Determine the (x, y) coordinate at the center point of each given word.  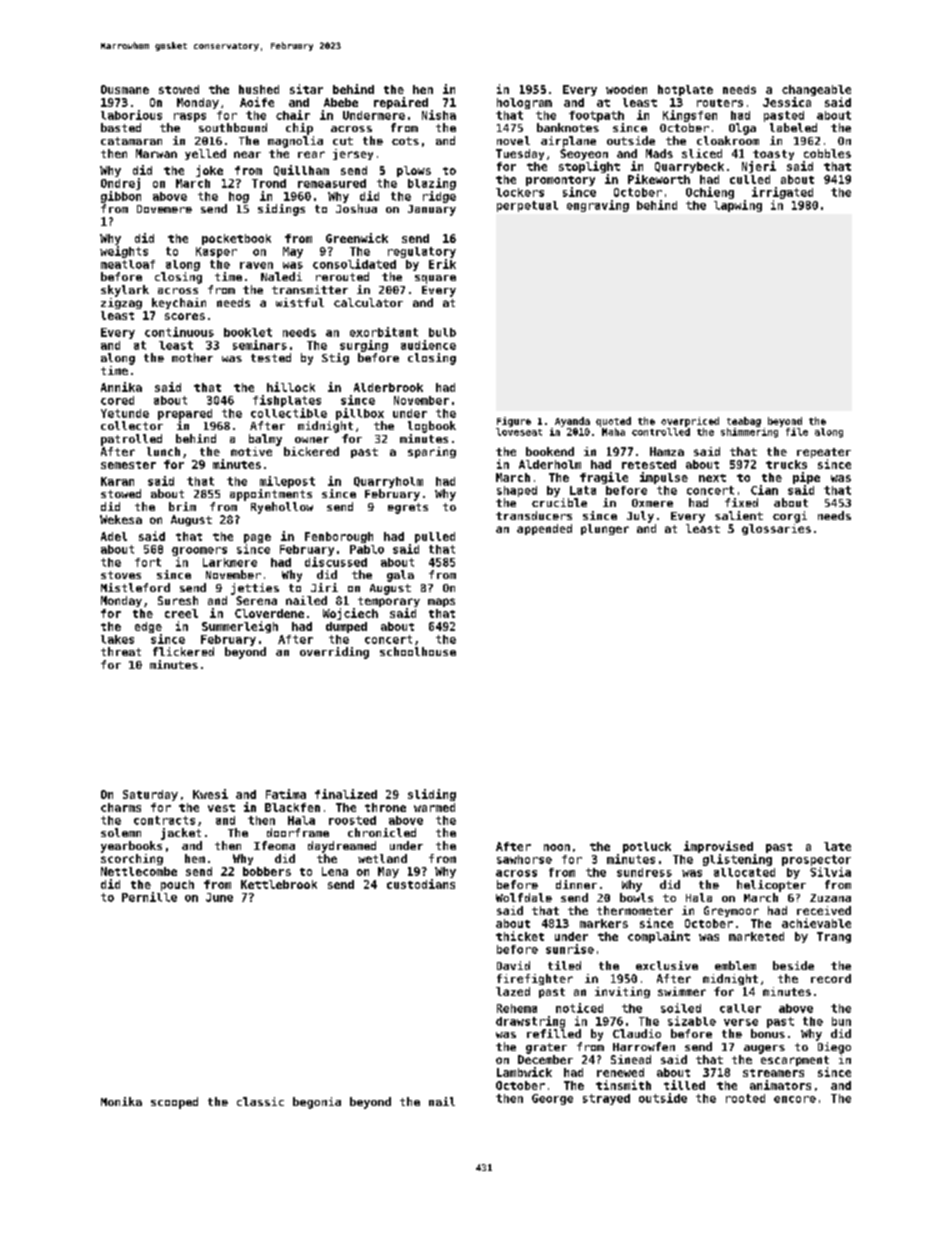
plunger (605, 529)
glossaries (776, 529)
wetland (382, 858)
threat (121, 651)
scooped (174, 1103)
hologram (524, 103)
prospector (816, 860)
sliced (702, 153)
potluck (647, 847)
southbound (233, 127)
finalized (346, 794)
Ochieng (710, 193)
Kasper (216, 252)
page (257, 538)
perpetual (527, 206)
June (219, 897)
